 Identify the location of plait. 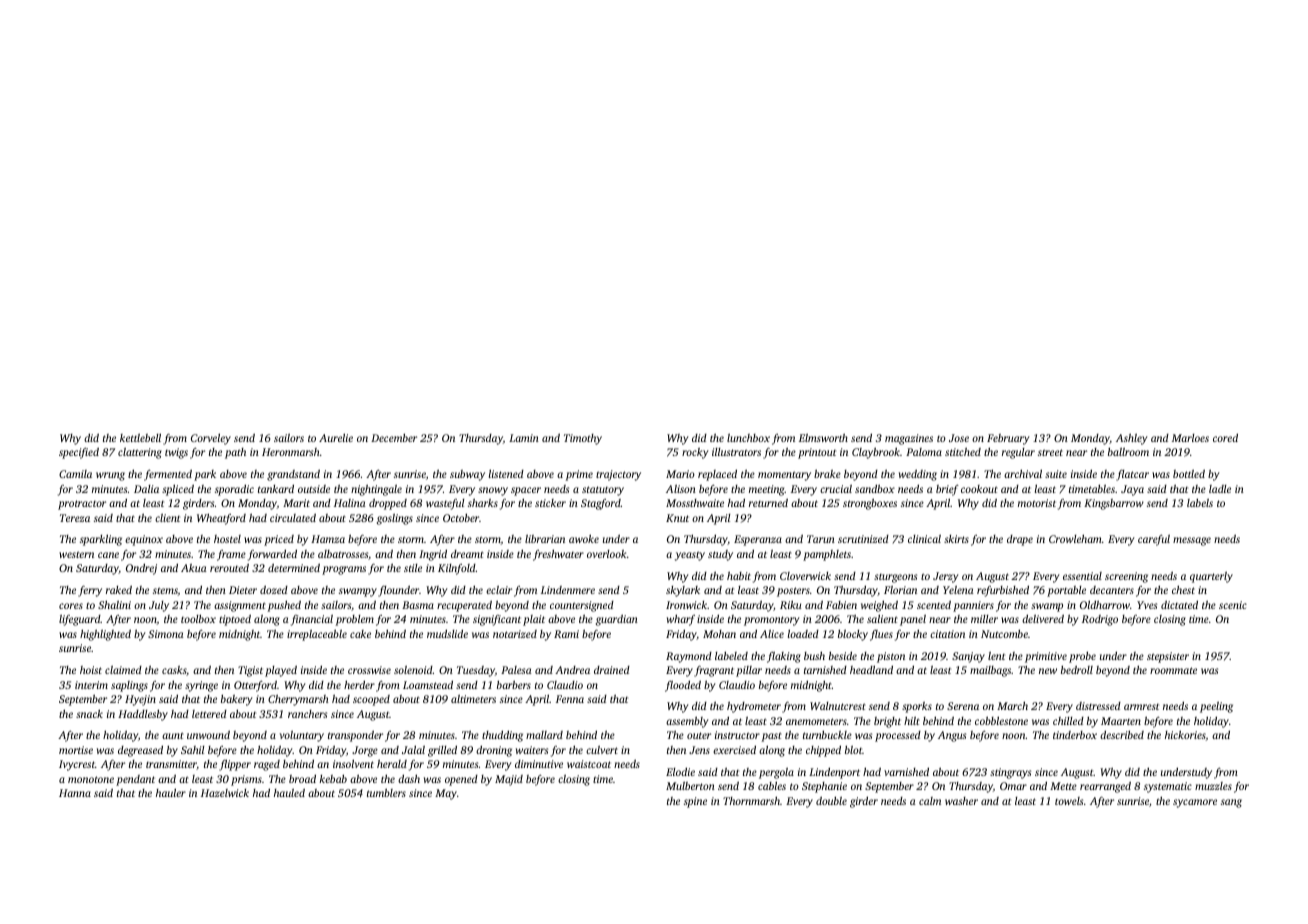
(534, 620).
